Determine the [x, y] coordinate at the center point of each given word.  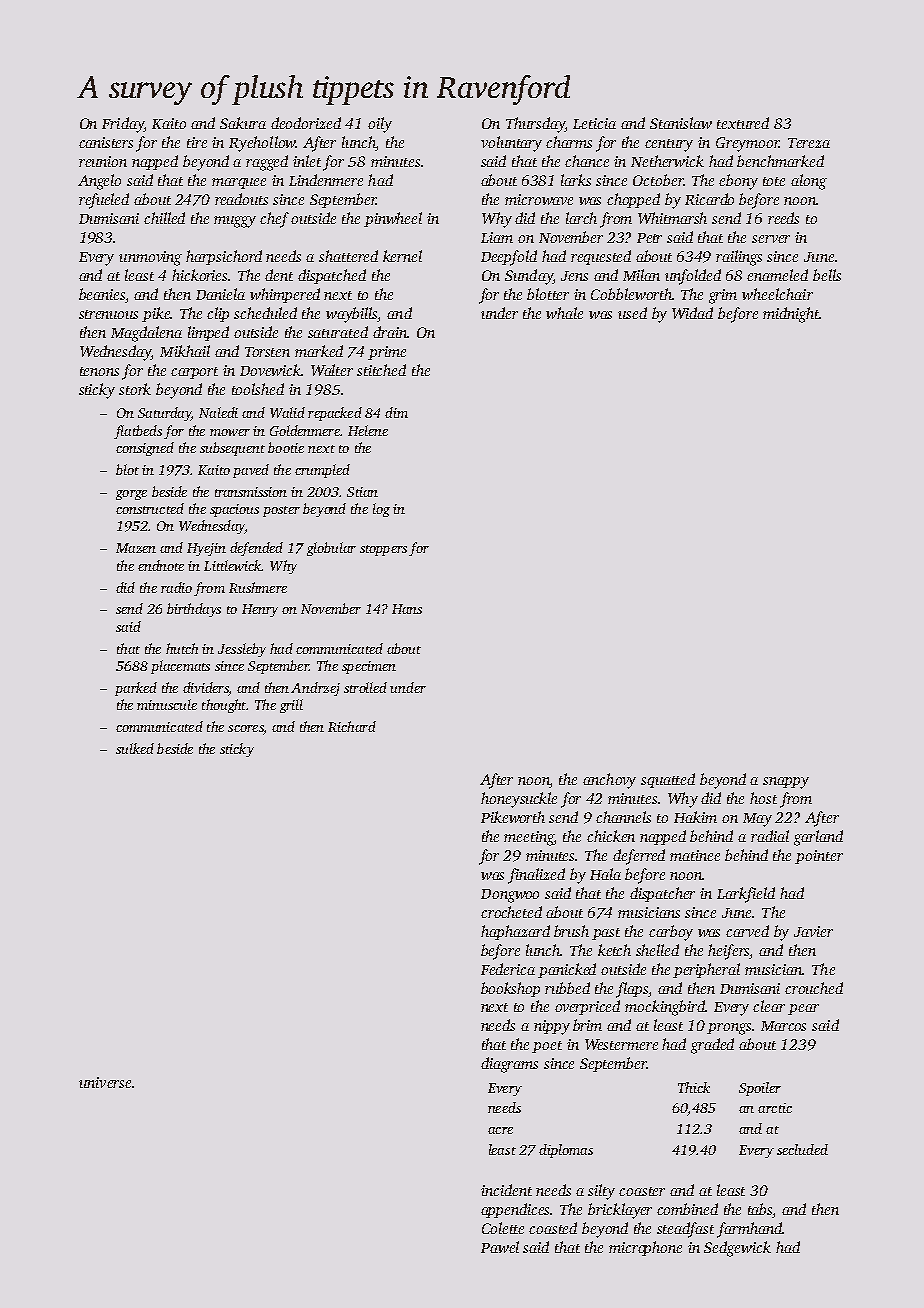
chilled [164, 218]
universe [105, 1082]
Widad [692, 313]
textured [743, 123]
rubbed [567, 988]
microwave [539, 199]
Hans [407, 609]
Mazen [136, 548]
